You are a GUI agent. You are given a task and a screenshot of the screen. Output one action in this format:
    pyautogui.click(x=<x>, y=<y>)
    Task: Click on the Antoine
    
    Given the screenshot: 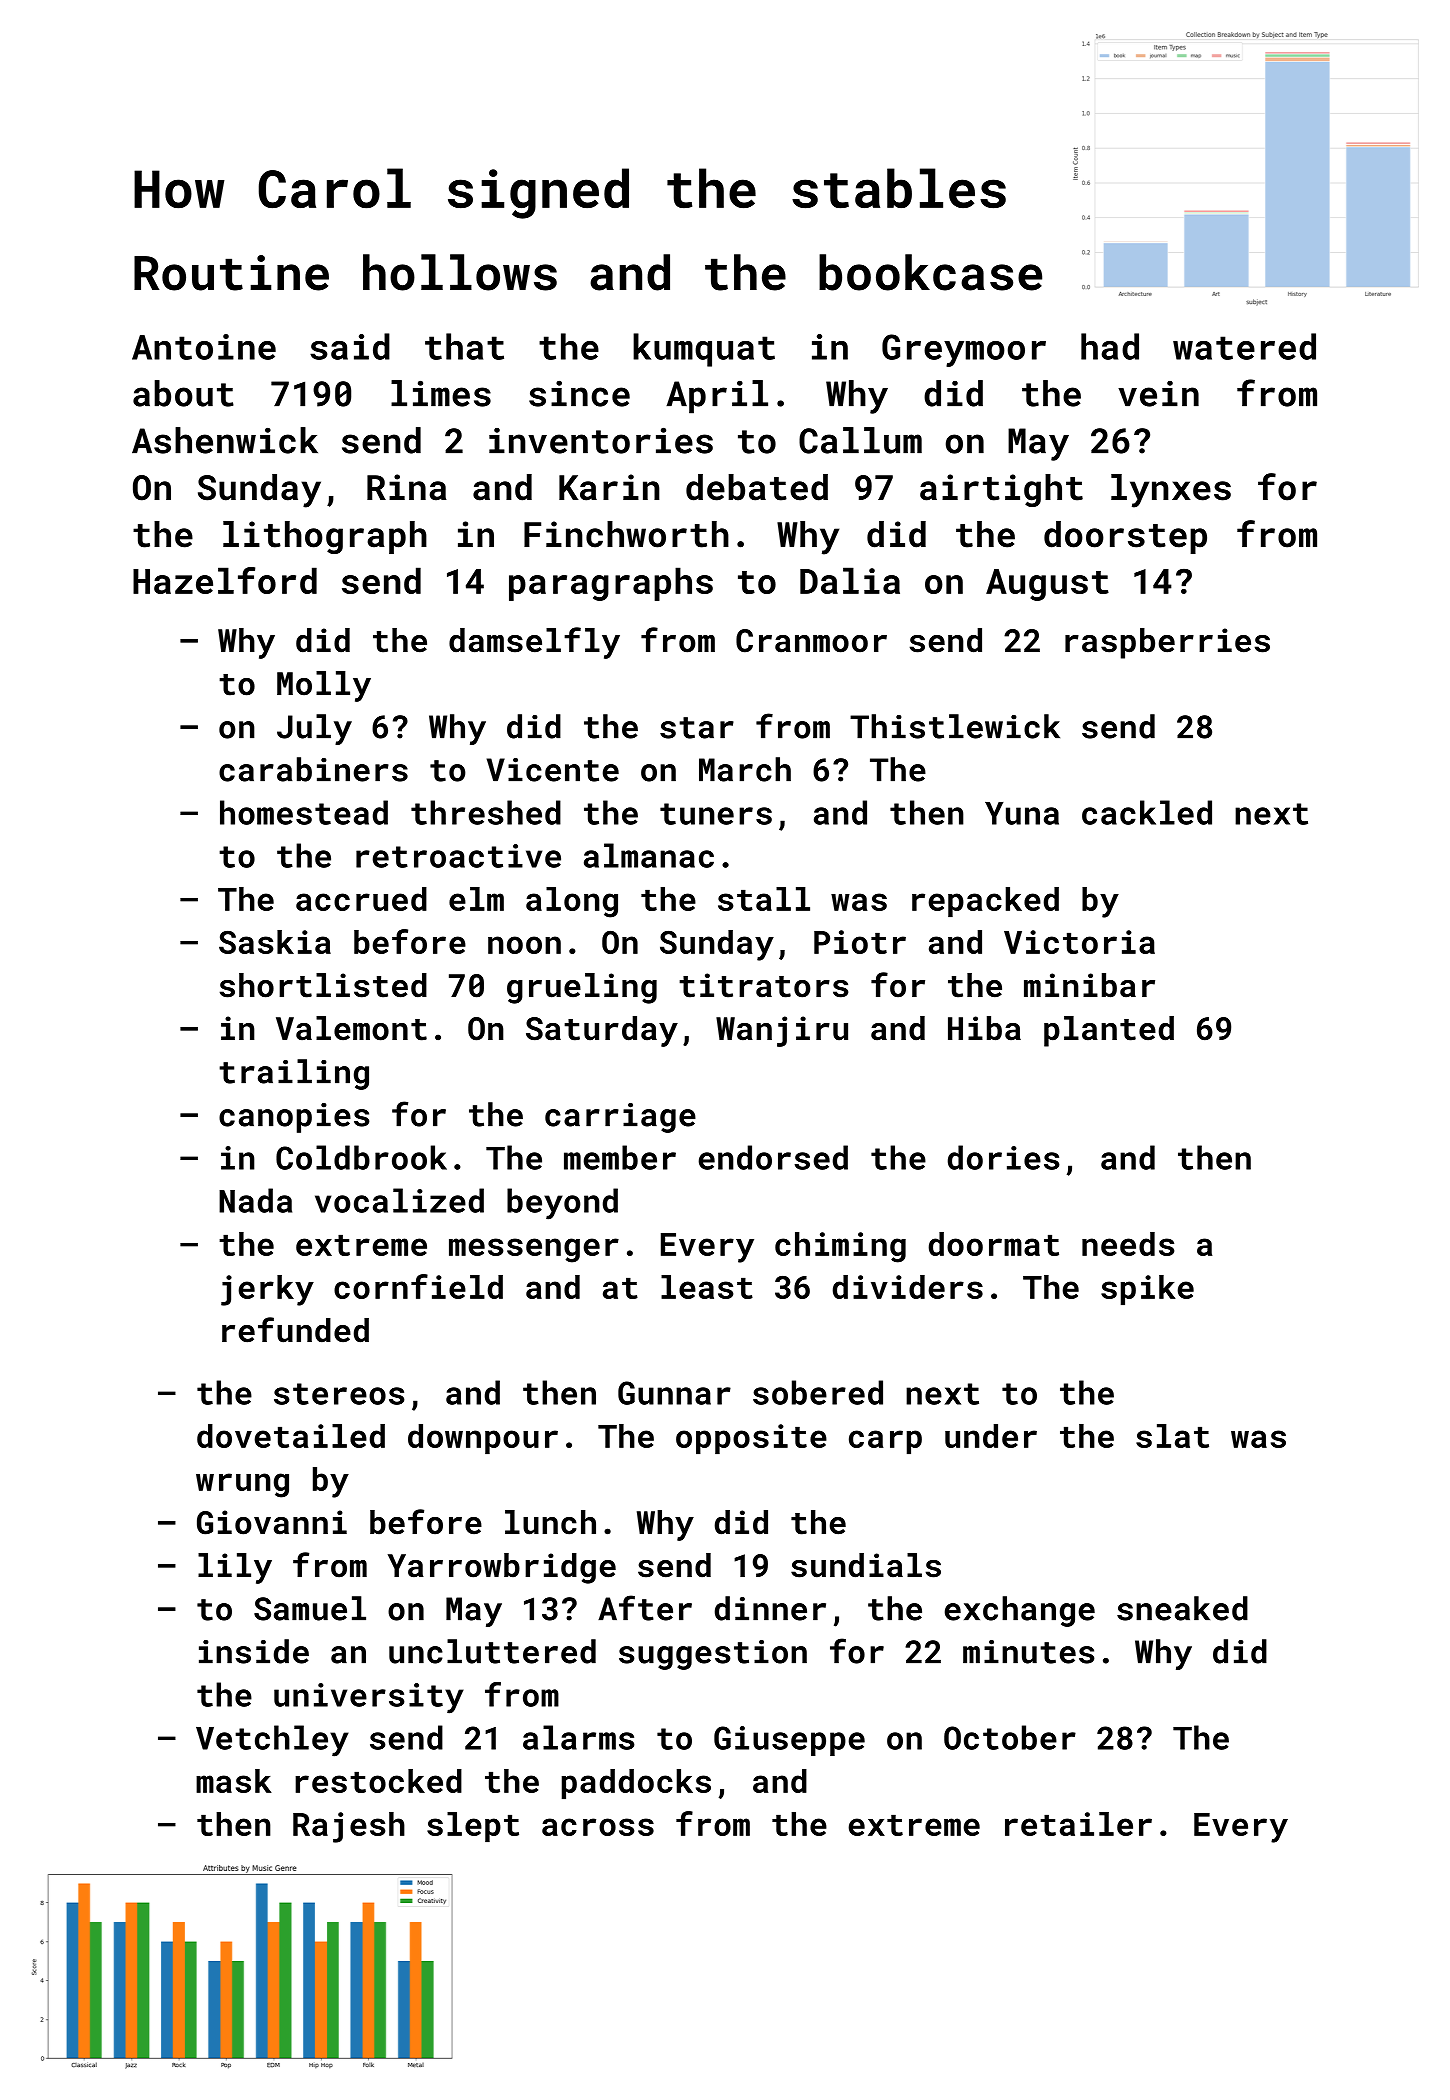 What is the action you would take?
    pyautogui.click(x=204, y=347)
